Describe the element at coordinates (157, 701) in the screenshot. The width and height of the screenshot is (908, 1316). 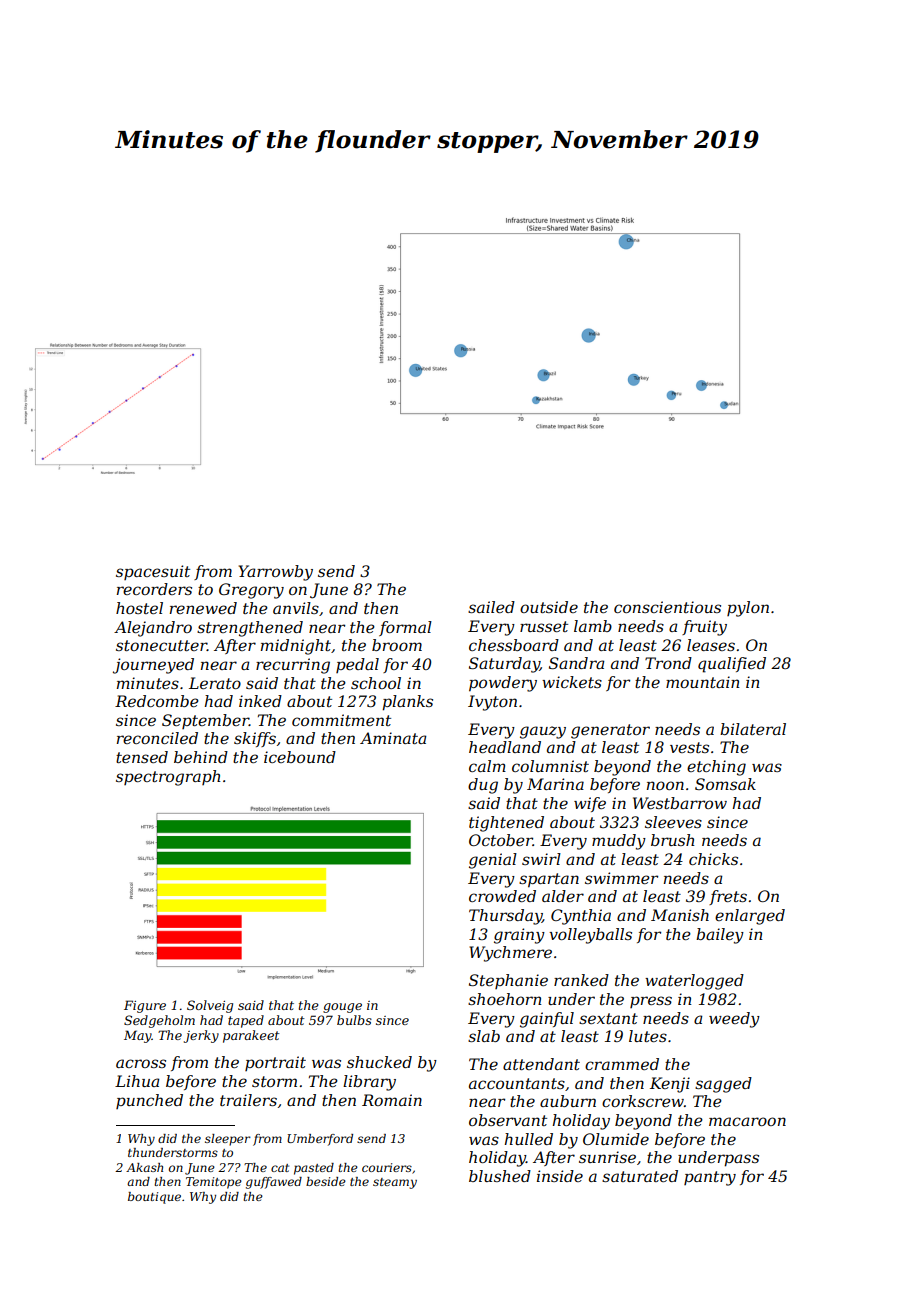
I see `Redcombe` at that location.
